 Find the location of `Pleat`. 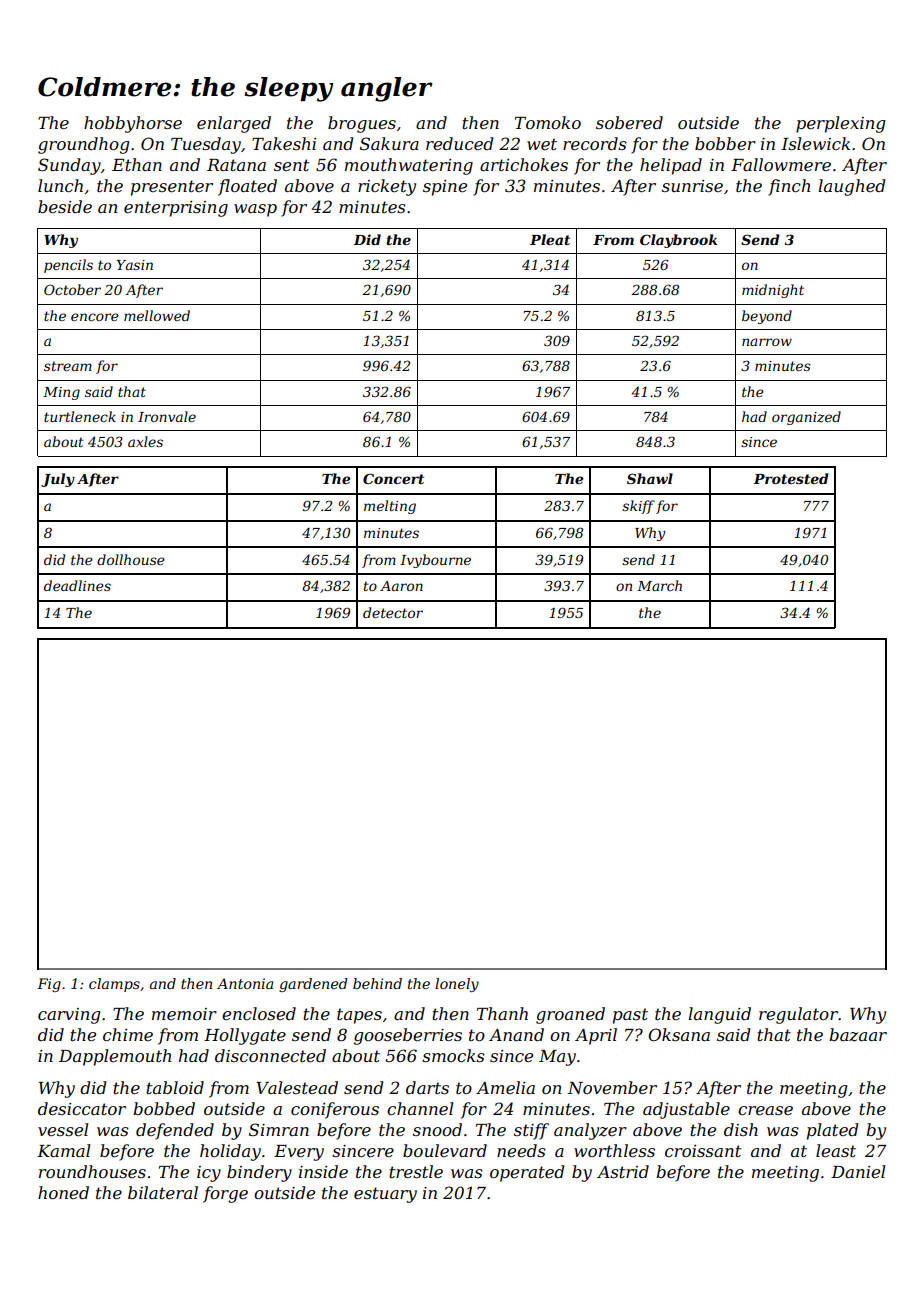

Pleat is located at coordinates (550, 239).
